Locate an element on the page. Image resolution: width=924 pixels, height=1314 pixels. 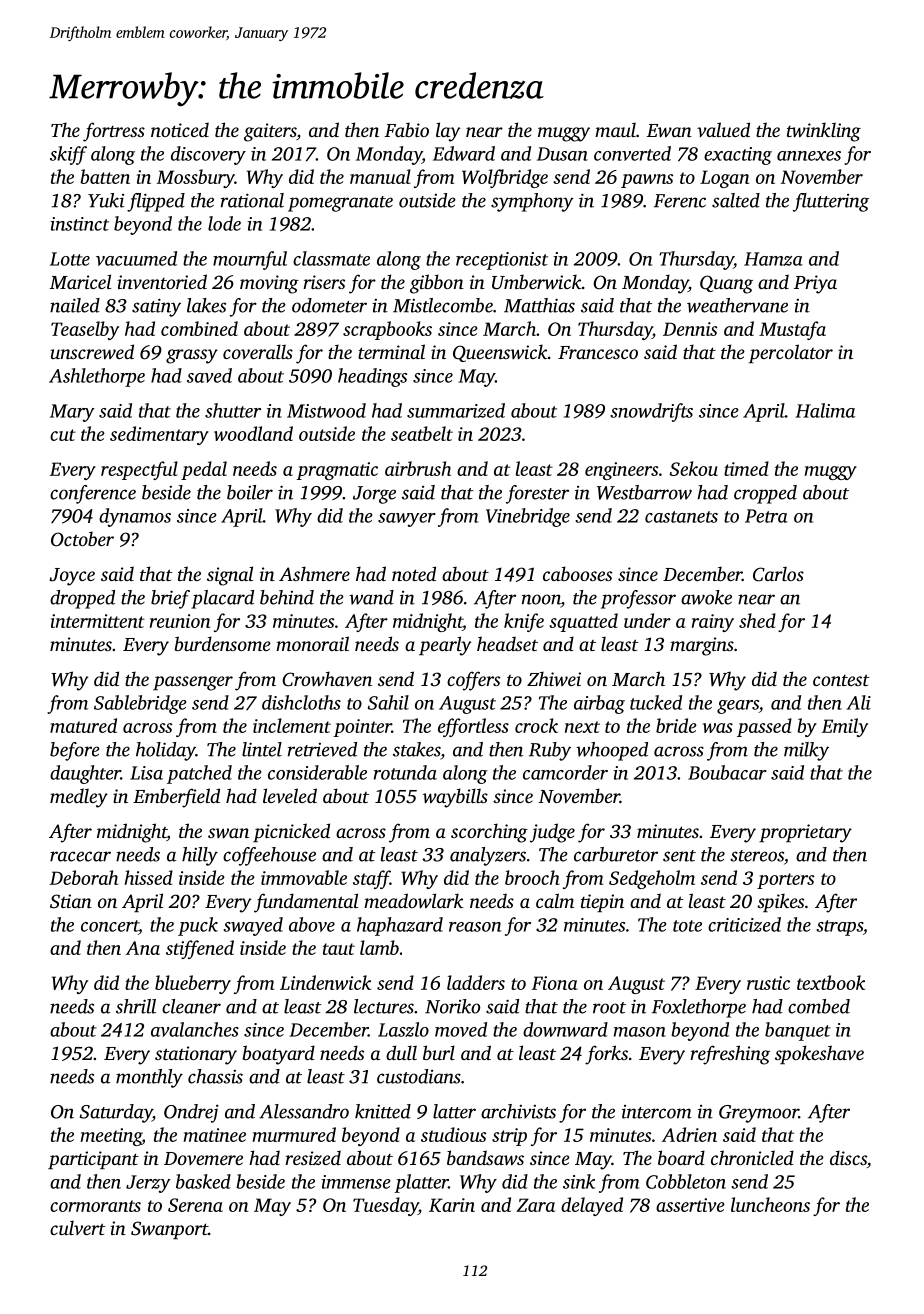
Dennis is located at coordinates (690, 329).
